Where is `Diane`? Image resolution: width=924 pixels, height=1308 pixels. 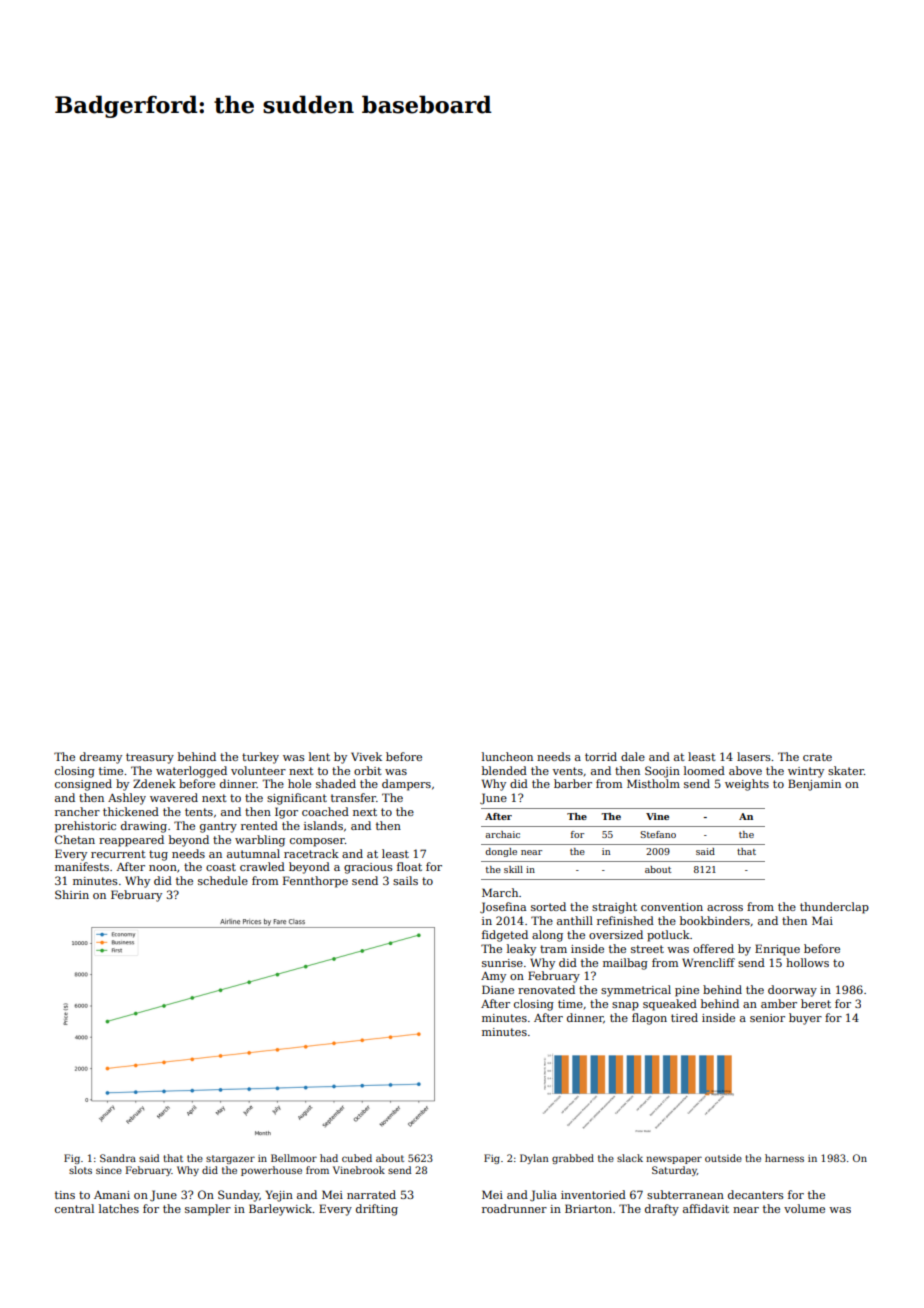
Diane is located at coordinates (498, 989).
